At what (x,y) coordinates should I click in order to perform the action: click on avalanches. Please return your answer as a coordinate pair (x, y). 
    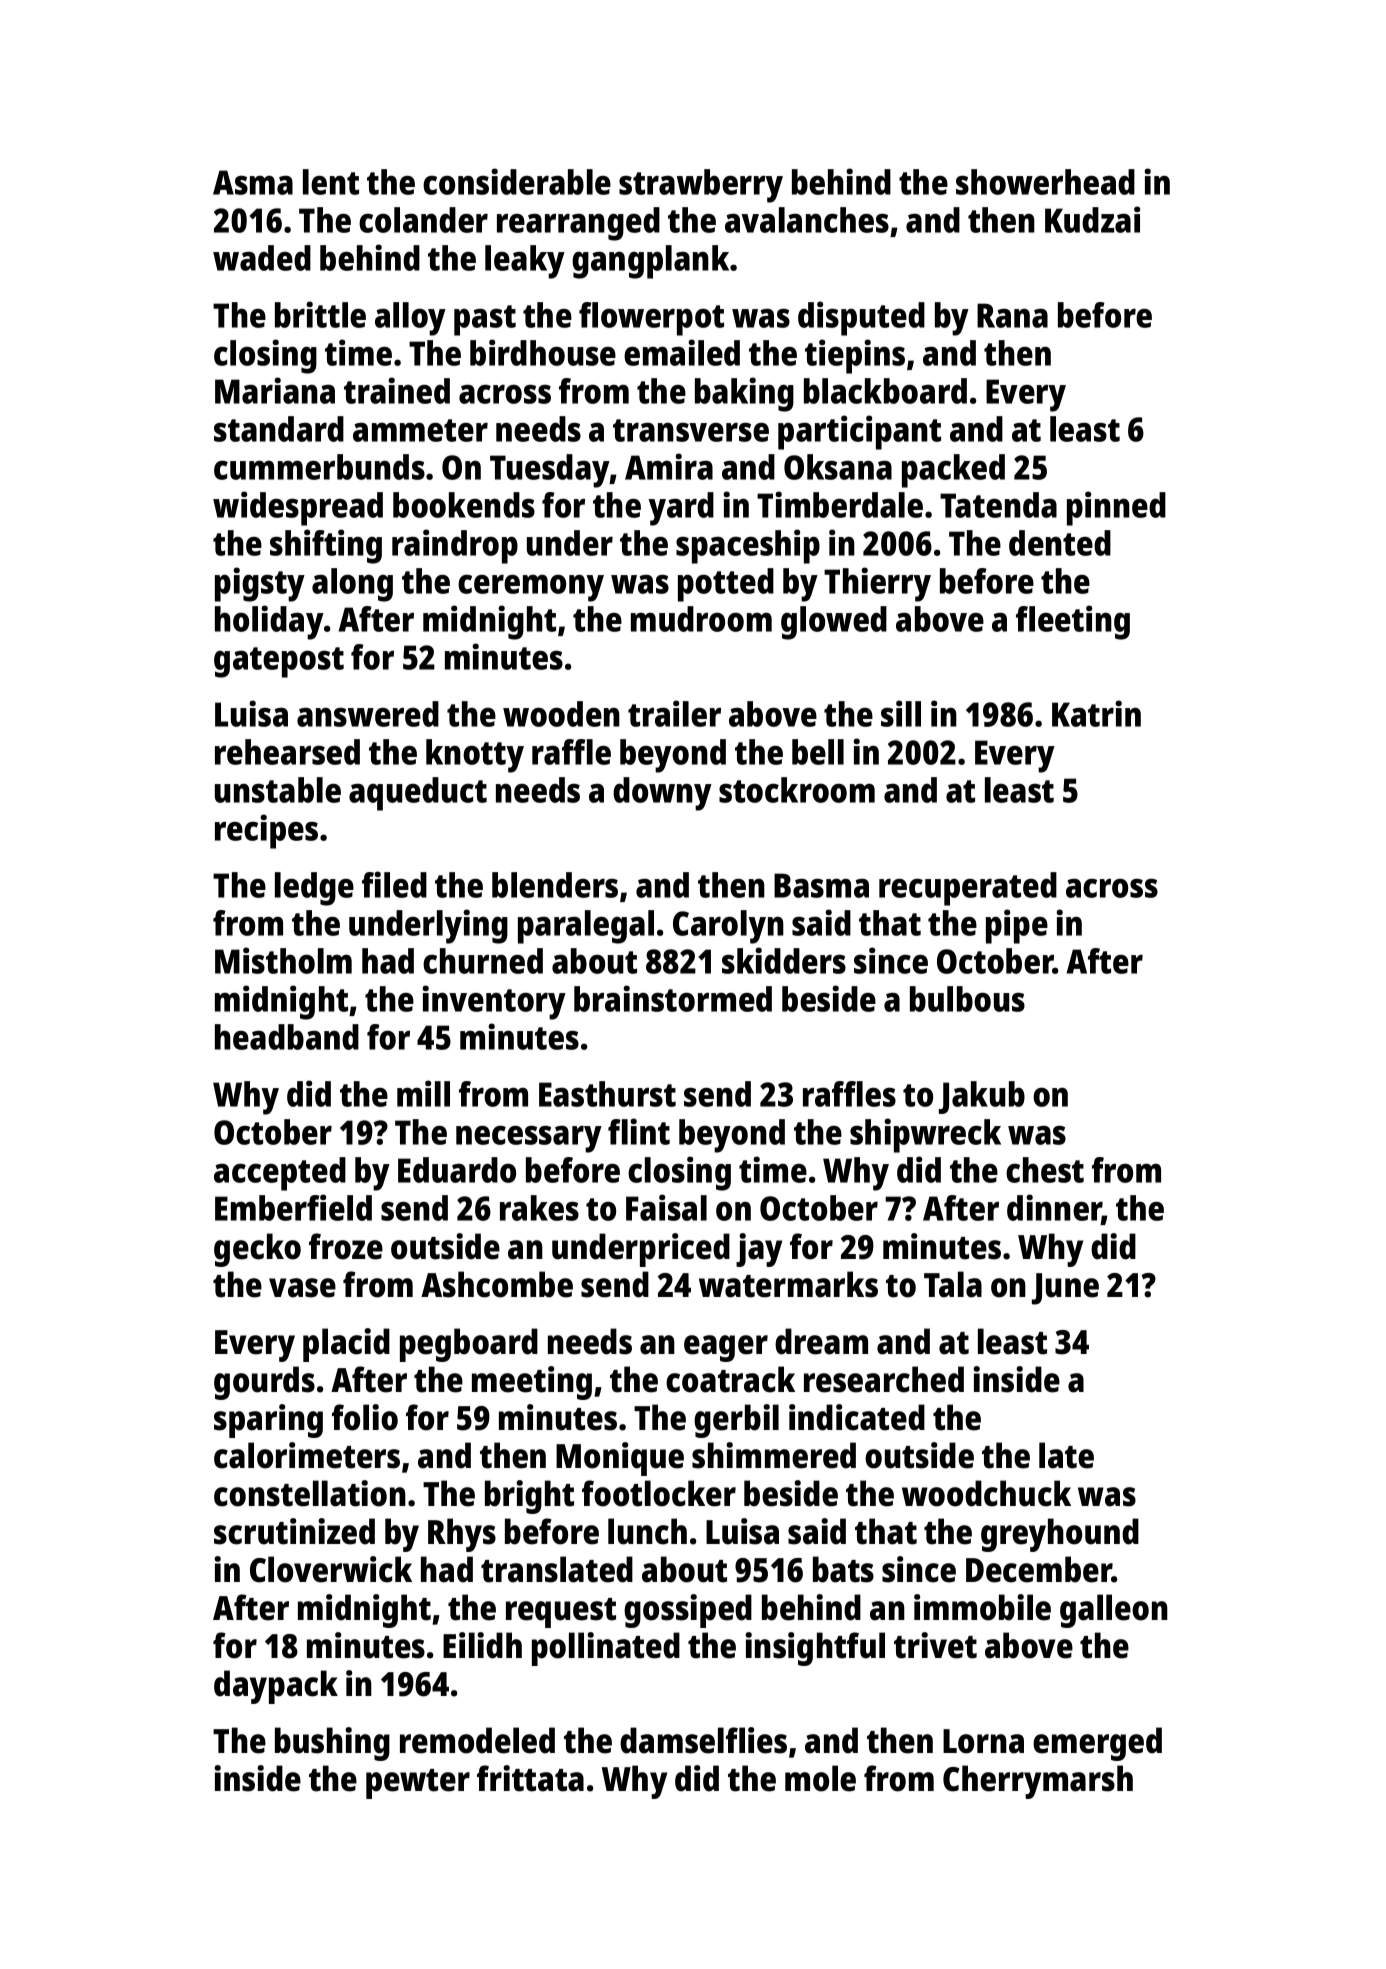
    Looking at the image, I should click on (807, 220).
